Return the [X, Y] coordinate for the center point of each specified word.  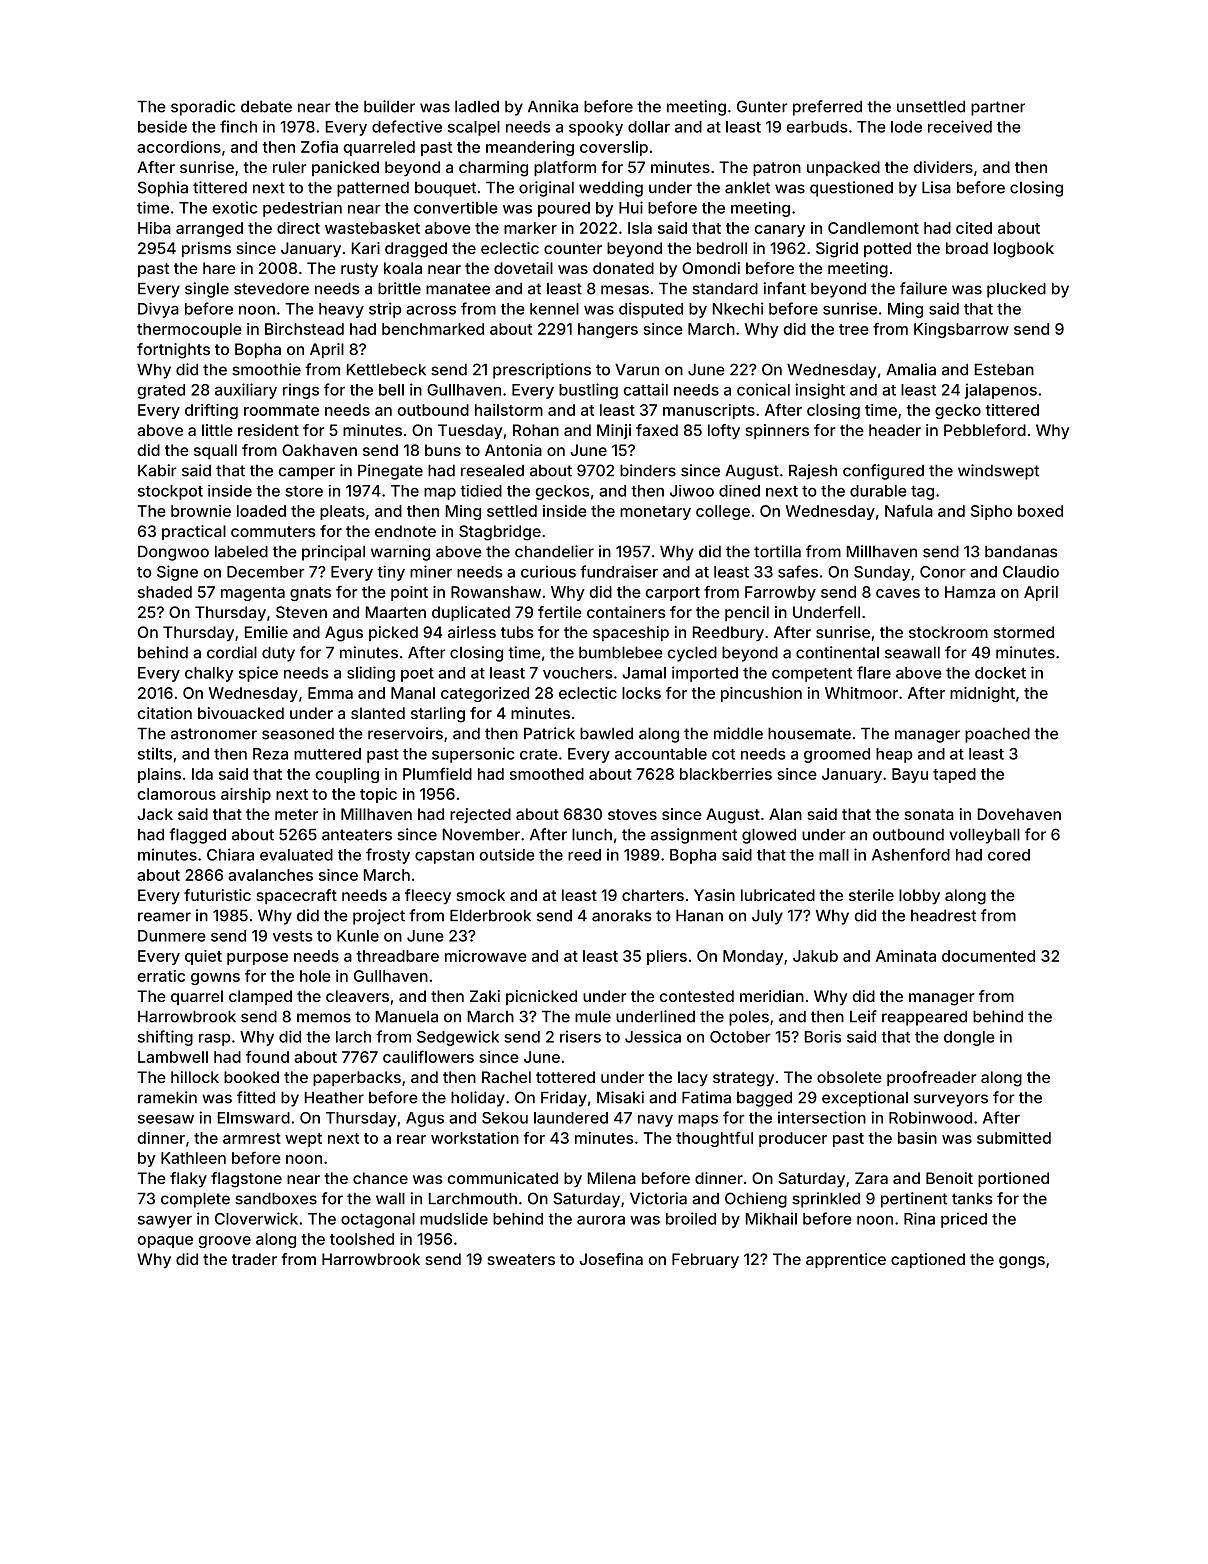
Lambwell [173, 1057]
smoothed [547, 774]
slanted [378, 713]
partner [998, 108]
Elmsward [254, 1118]
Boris [823, 1036]
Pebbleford [985, 430]
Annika [553, 106]
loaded [261, 511]
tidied [481, 491]
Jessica [653, 1036]
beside [162, 126]
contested [696, 996]
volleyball [984, 836]
